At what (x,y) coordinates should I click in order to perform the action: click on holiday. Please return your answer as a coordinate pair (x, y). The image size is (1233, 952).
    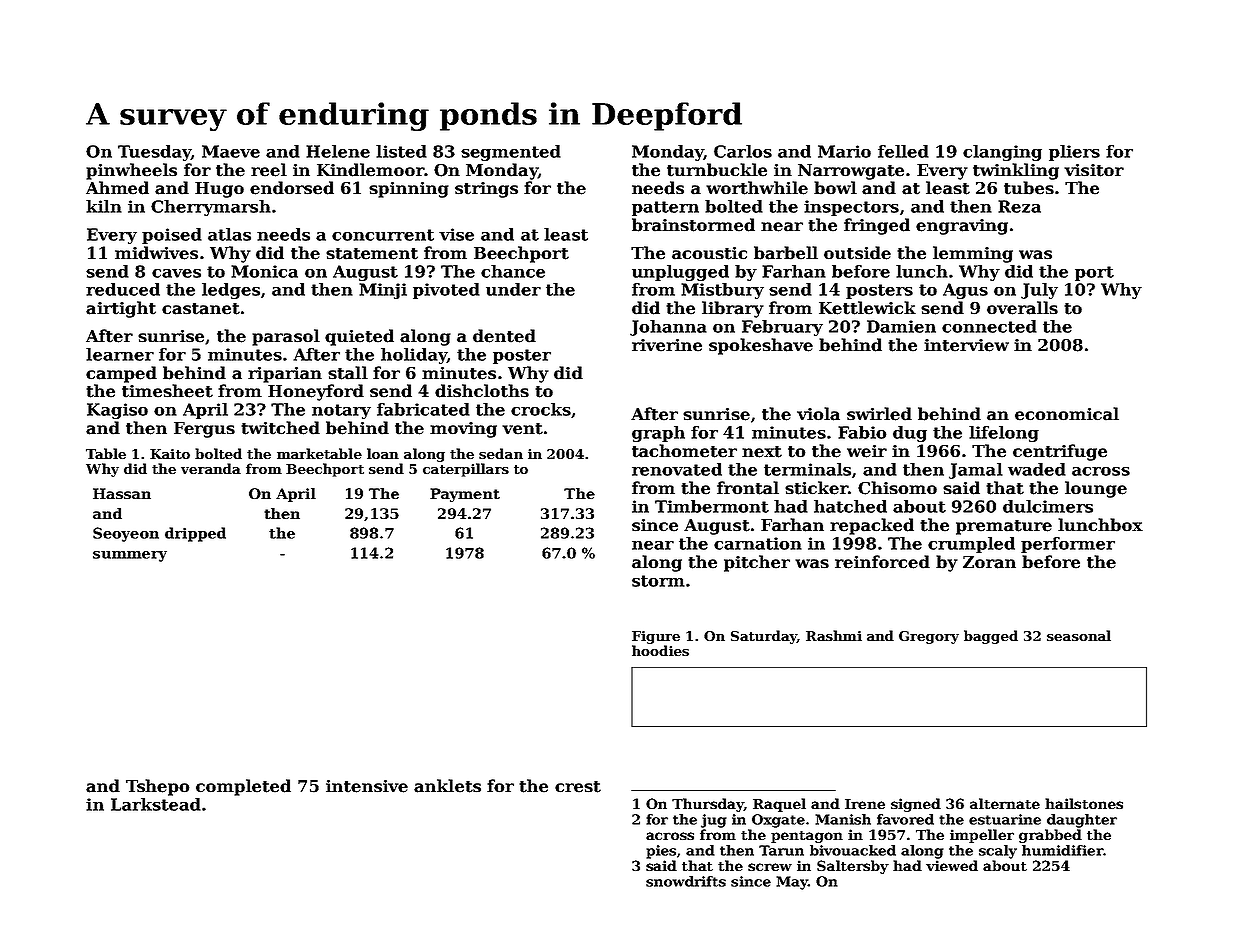
    Looking at the image, I should click on (414, 356).
